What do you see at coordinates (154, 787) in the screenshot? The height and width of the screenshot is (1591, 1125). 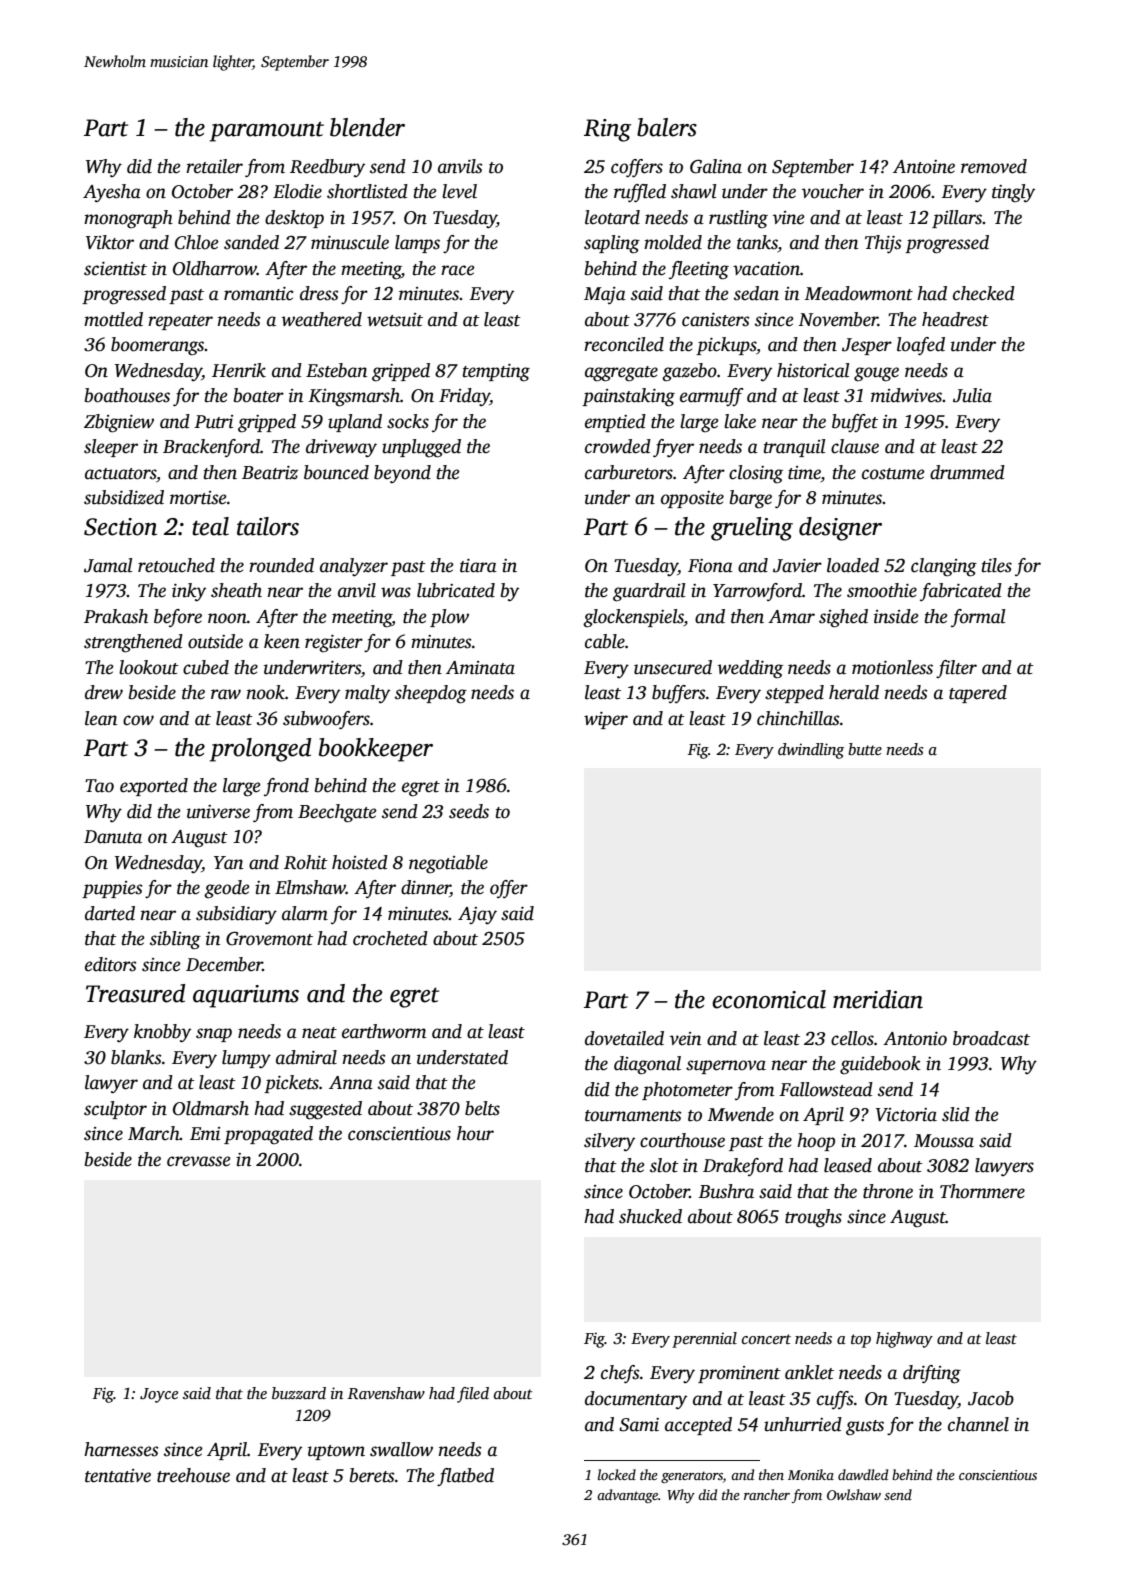 I see `exported` at bounding box center [154, 787].
